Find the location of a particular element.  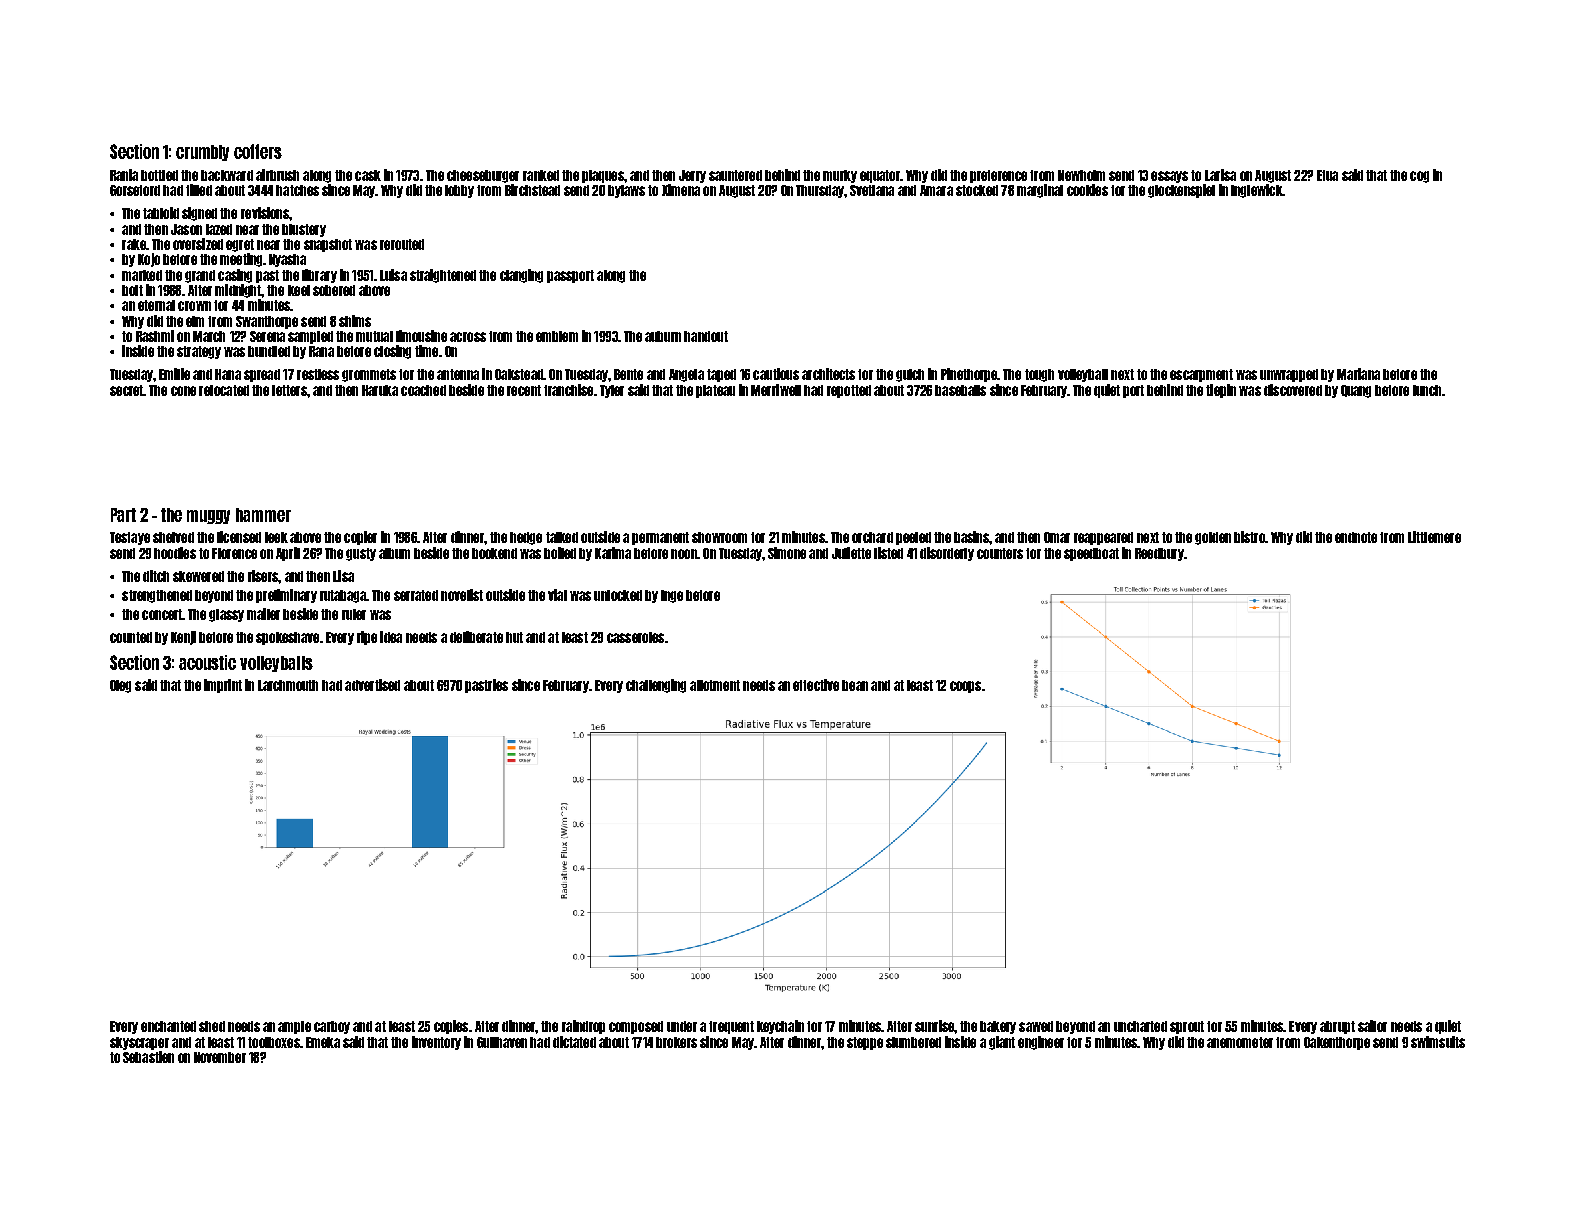

Oakenthorpe is located at coordinates (1337, 1043).
